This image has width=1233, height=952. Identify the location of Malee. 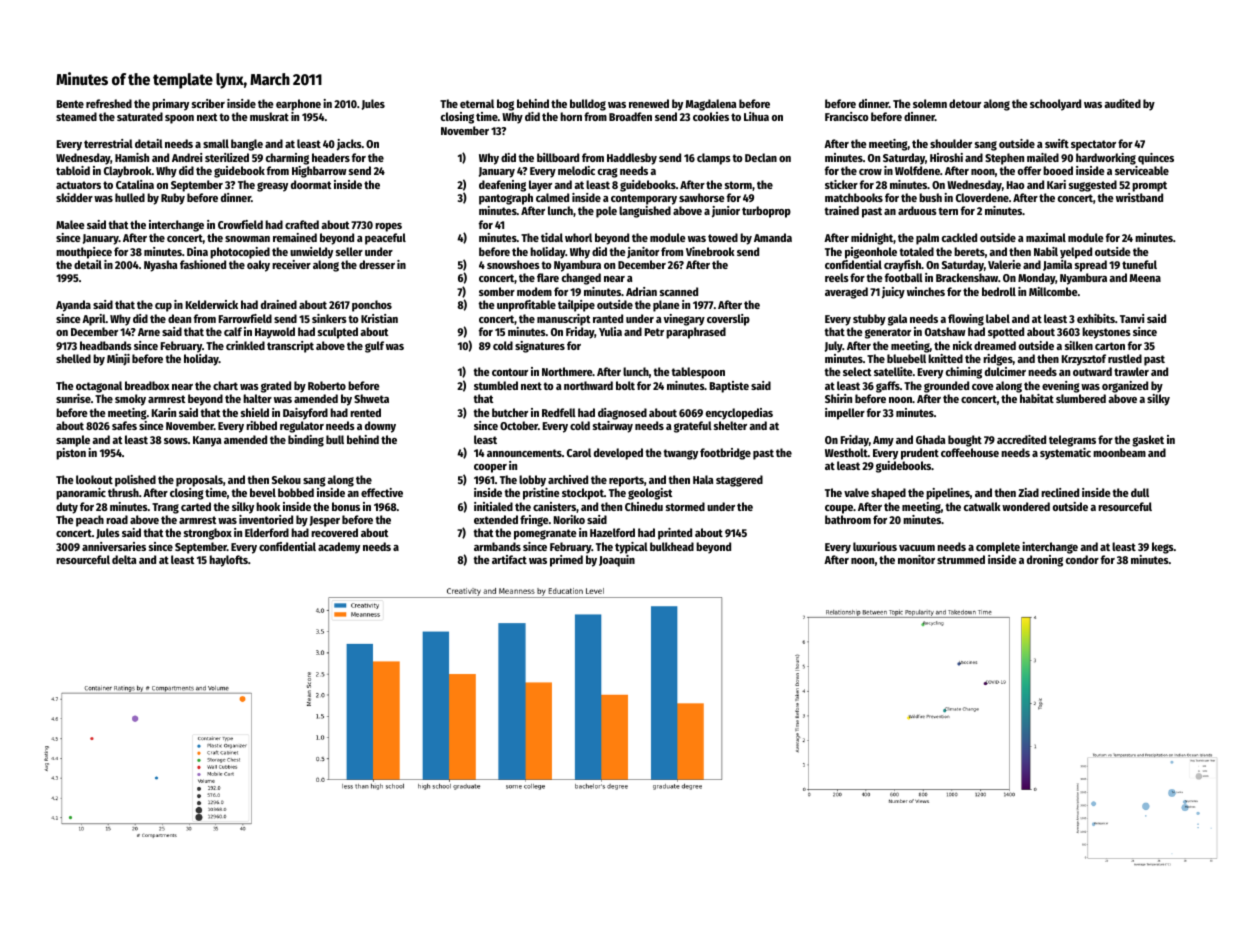
(70, 224).
